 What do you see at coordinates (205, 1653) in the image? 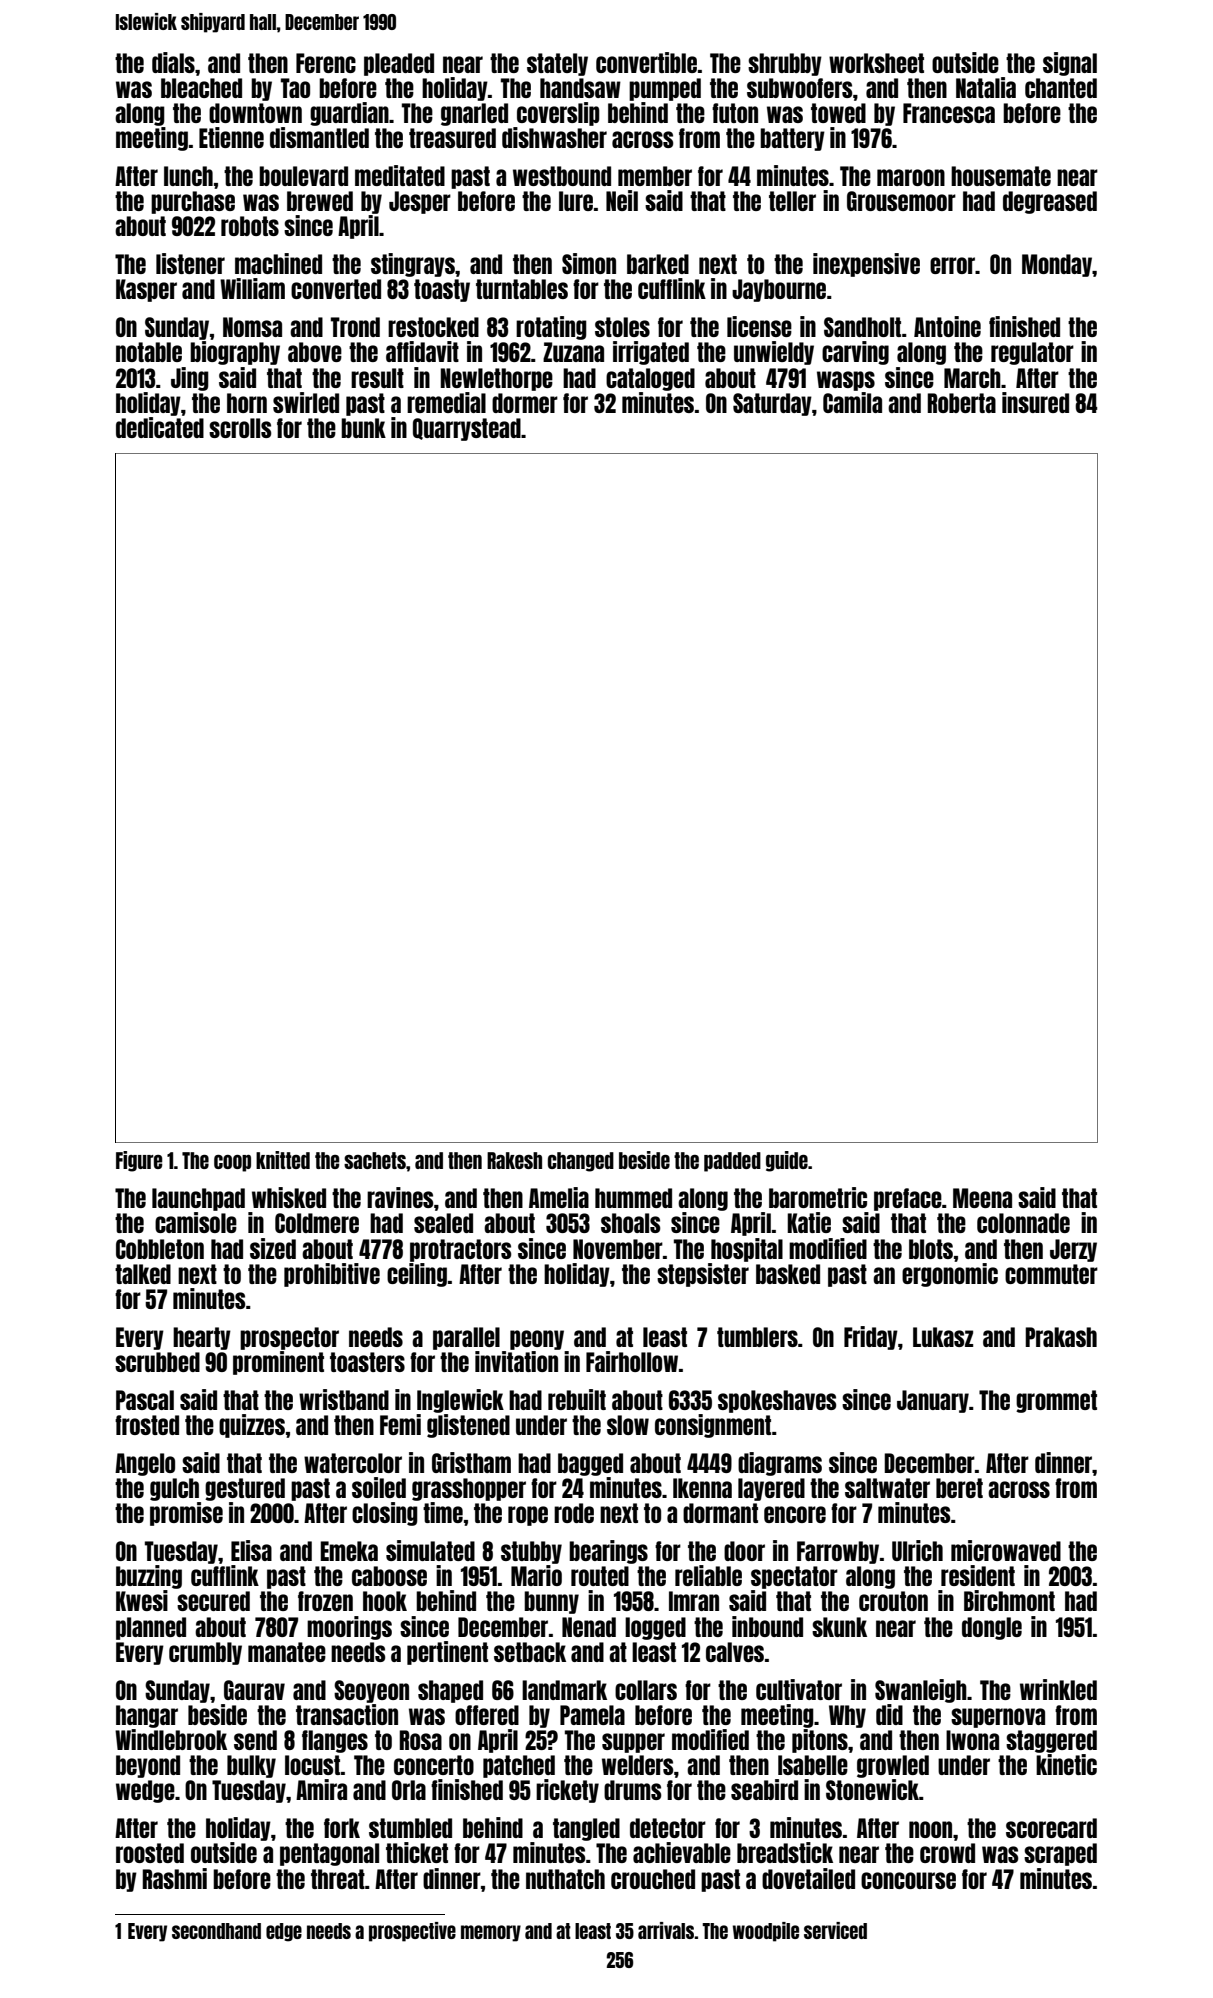
I see `crumbly` at bounding box center [205, 1653].
